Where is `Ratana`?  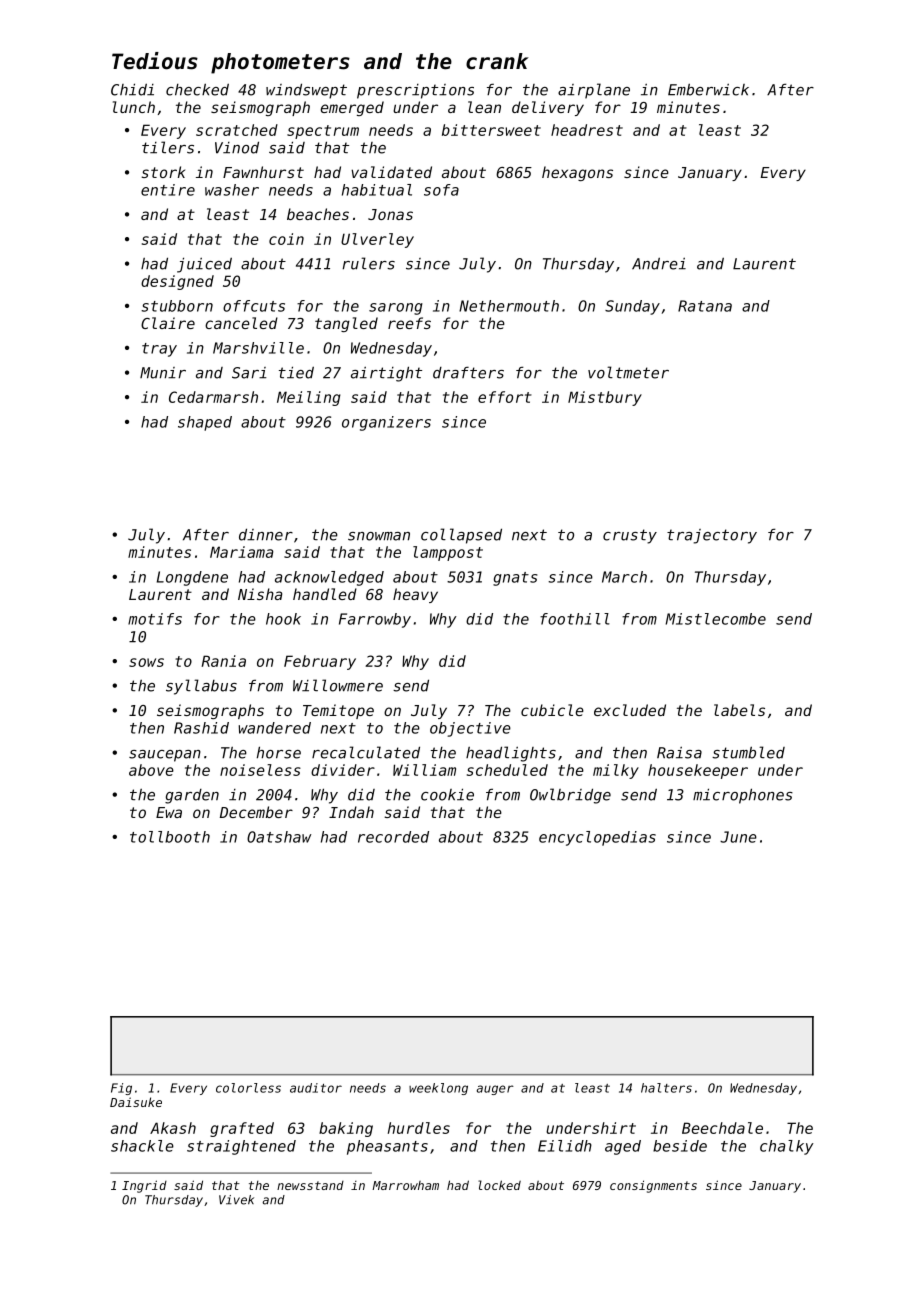 Ratana is located at coordinates (705, 306).
